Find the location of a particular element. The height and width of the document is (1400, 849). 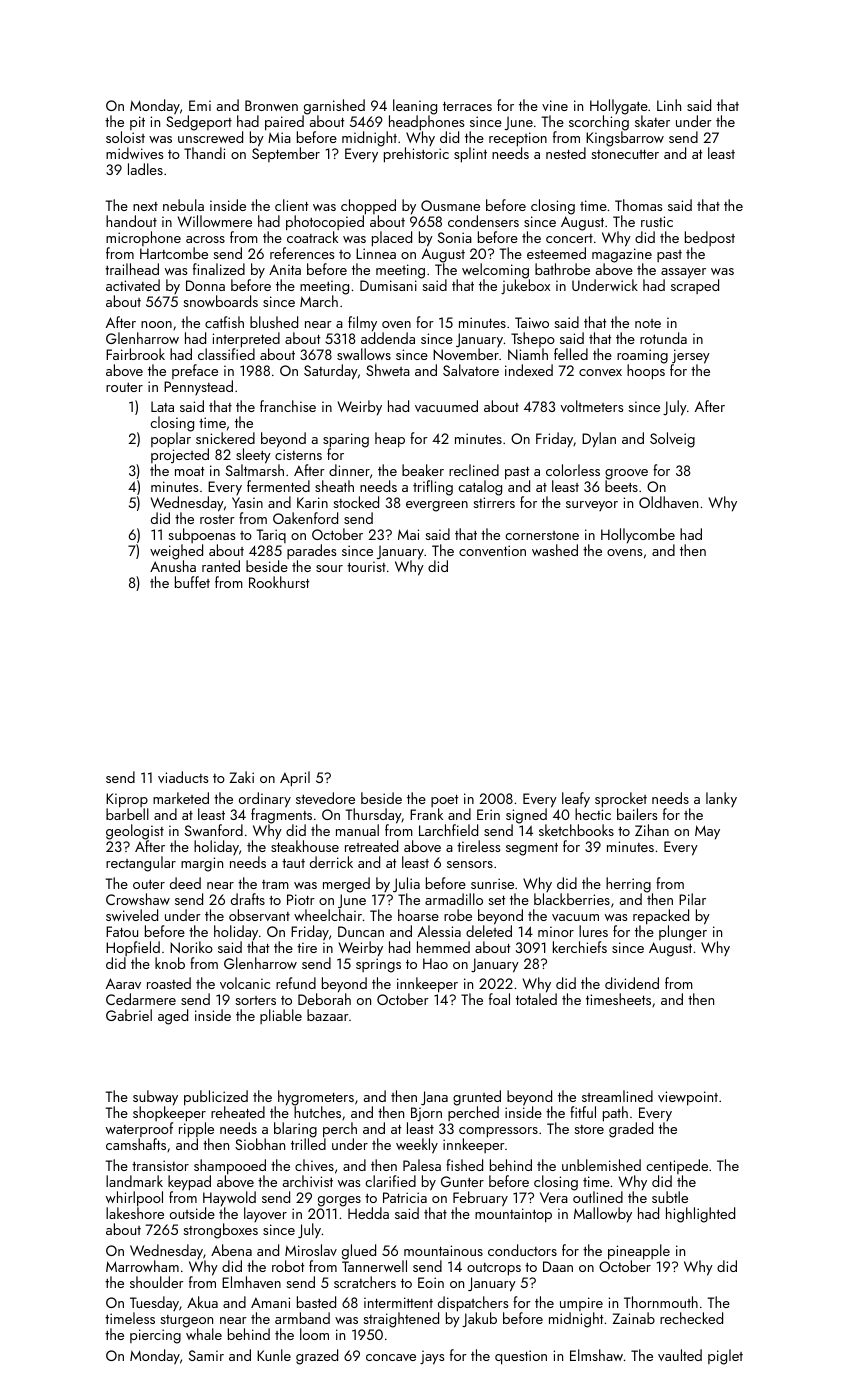

jersey is located at coordinates (691, 356).
